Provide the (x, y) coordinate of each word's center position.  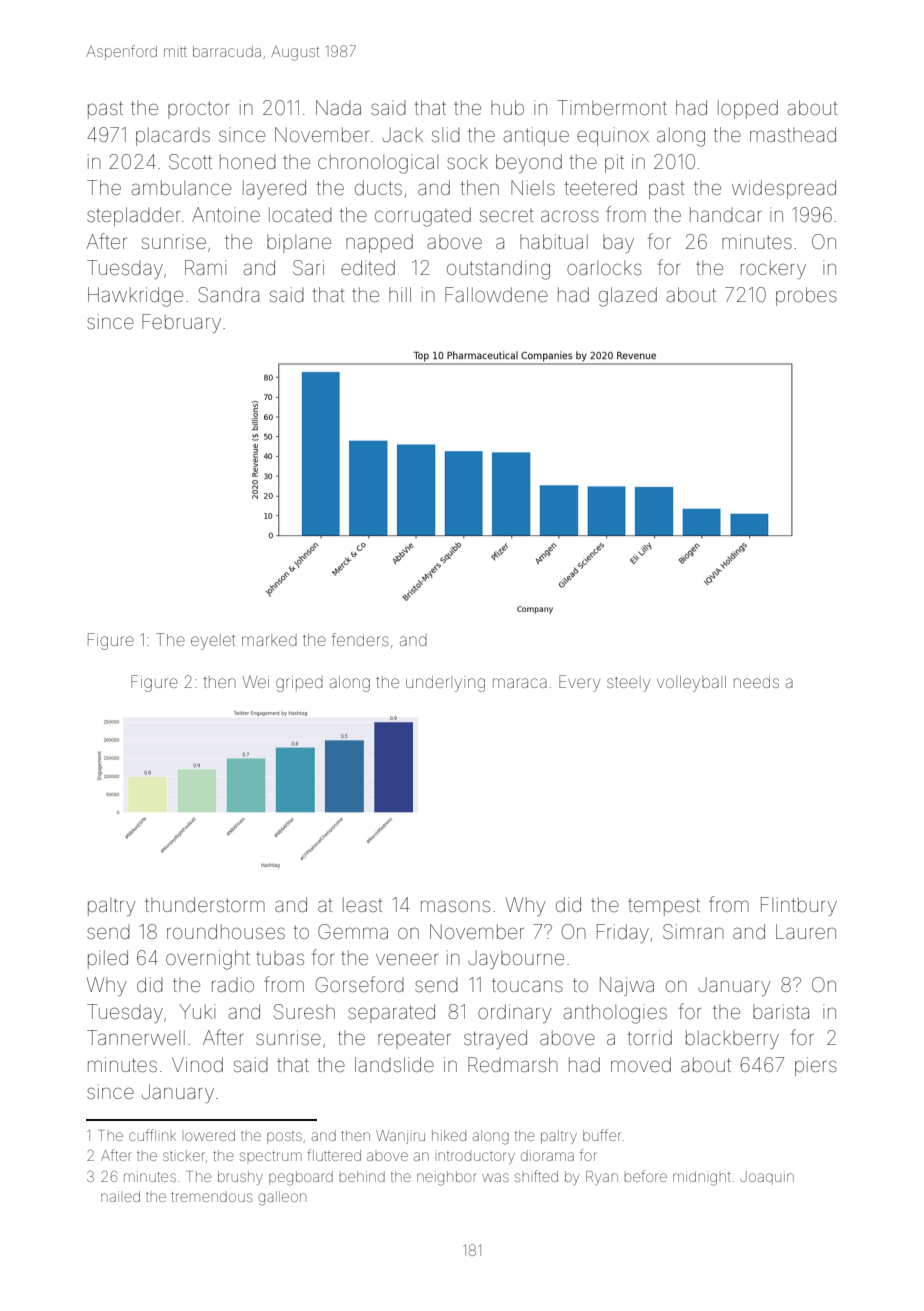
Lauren (806, 931)
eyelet (213, 642)
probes (806, 296)
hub (507, 107)
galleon (282, 1198)
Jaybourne (516, 959)
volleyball (691, 684)
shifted (536, 1176)
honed (248, 161)
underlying (445, 684)
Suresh (304, 1011)
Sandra (228, 294)
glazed (628, 297)
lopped (748, 109)
